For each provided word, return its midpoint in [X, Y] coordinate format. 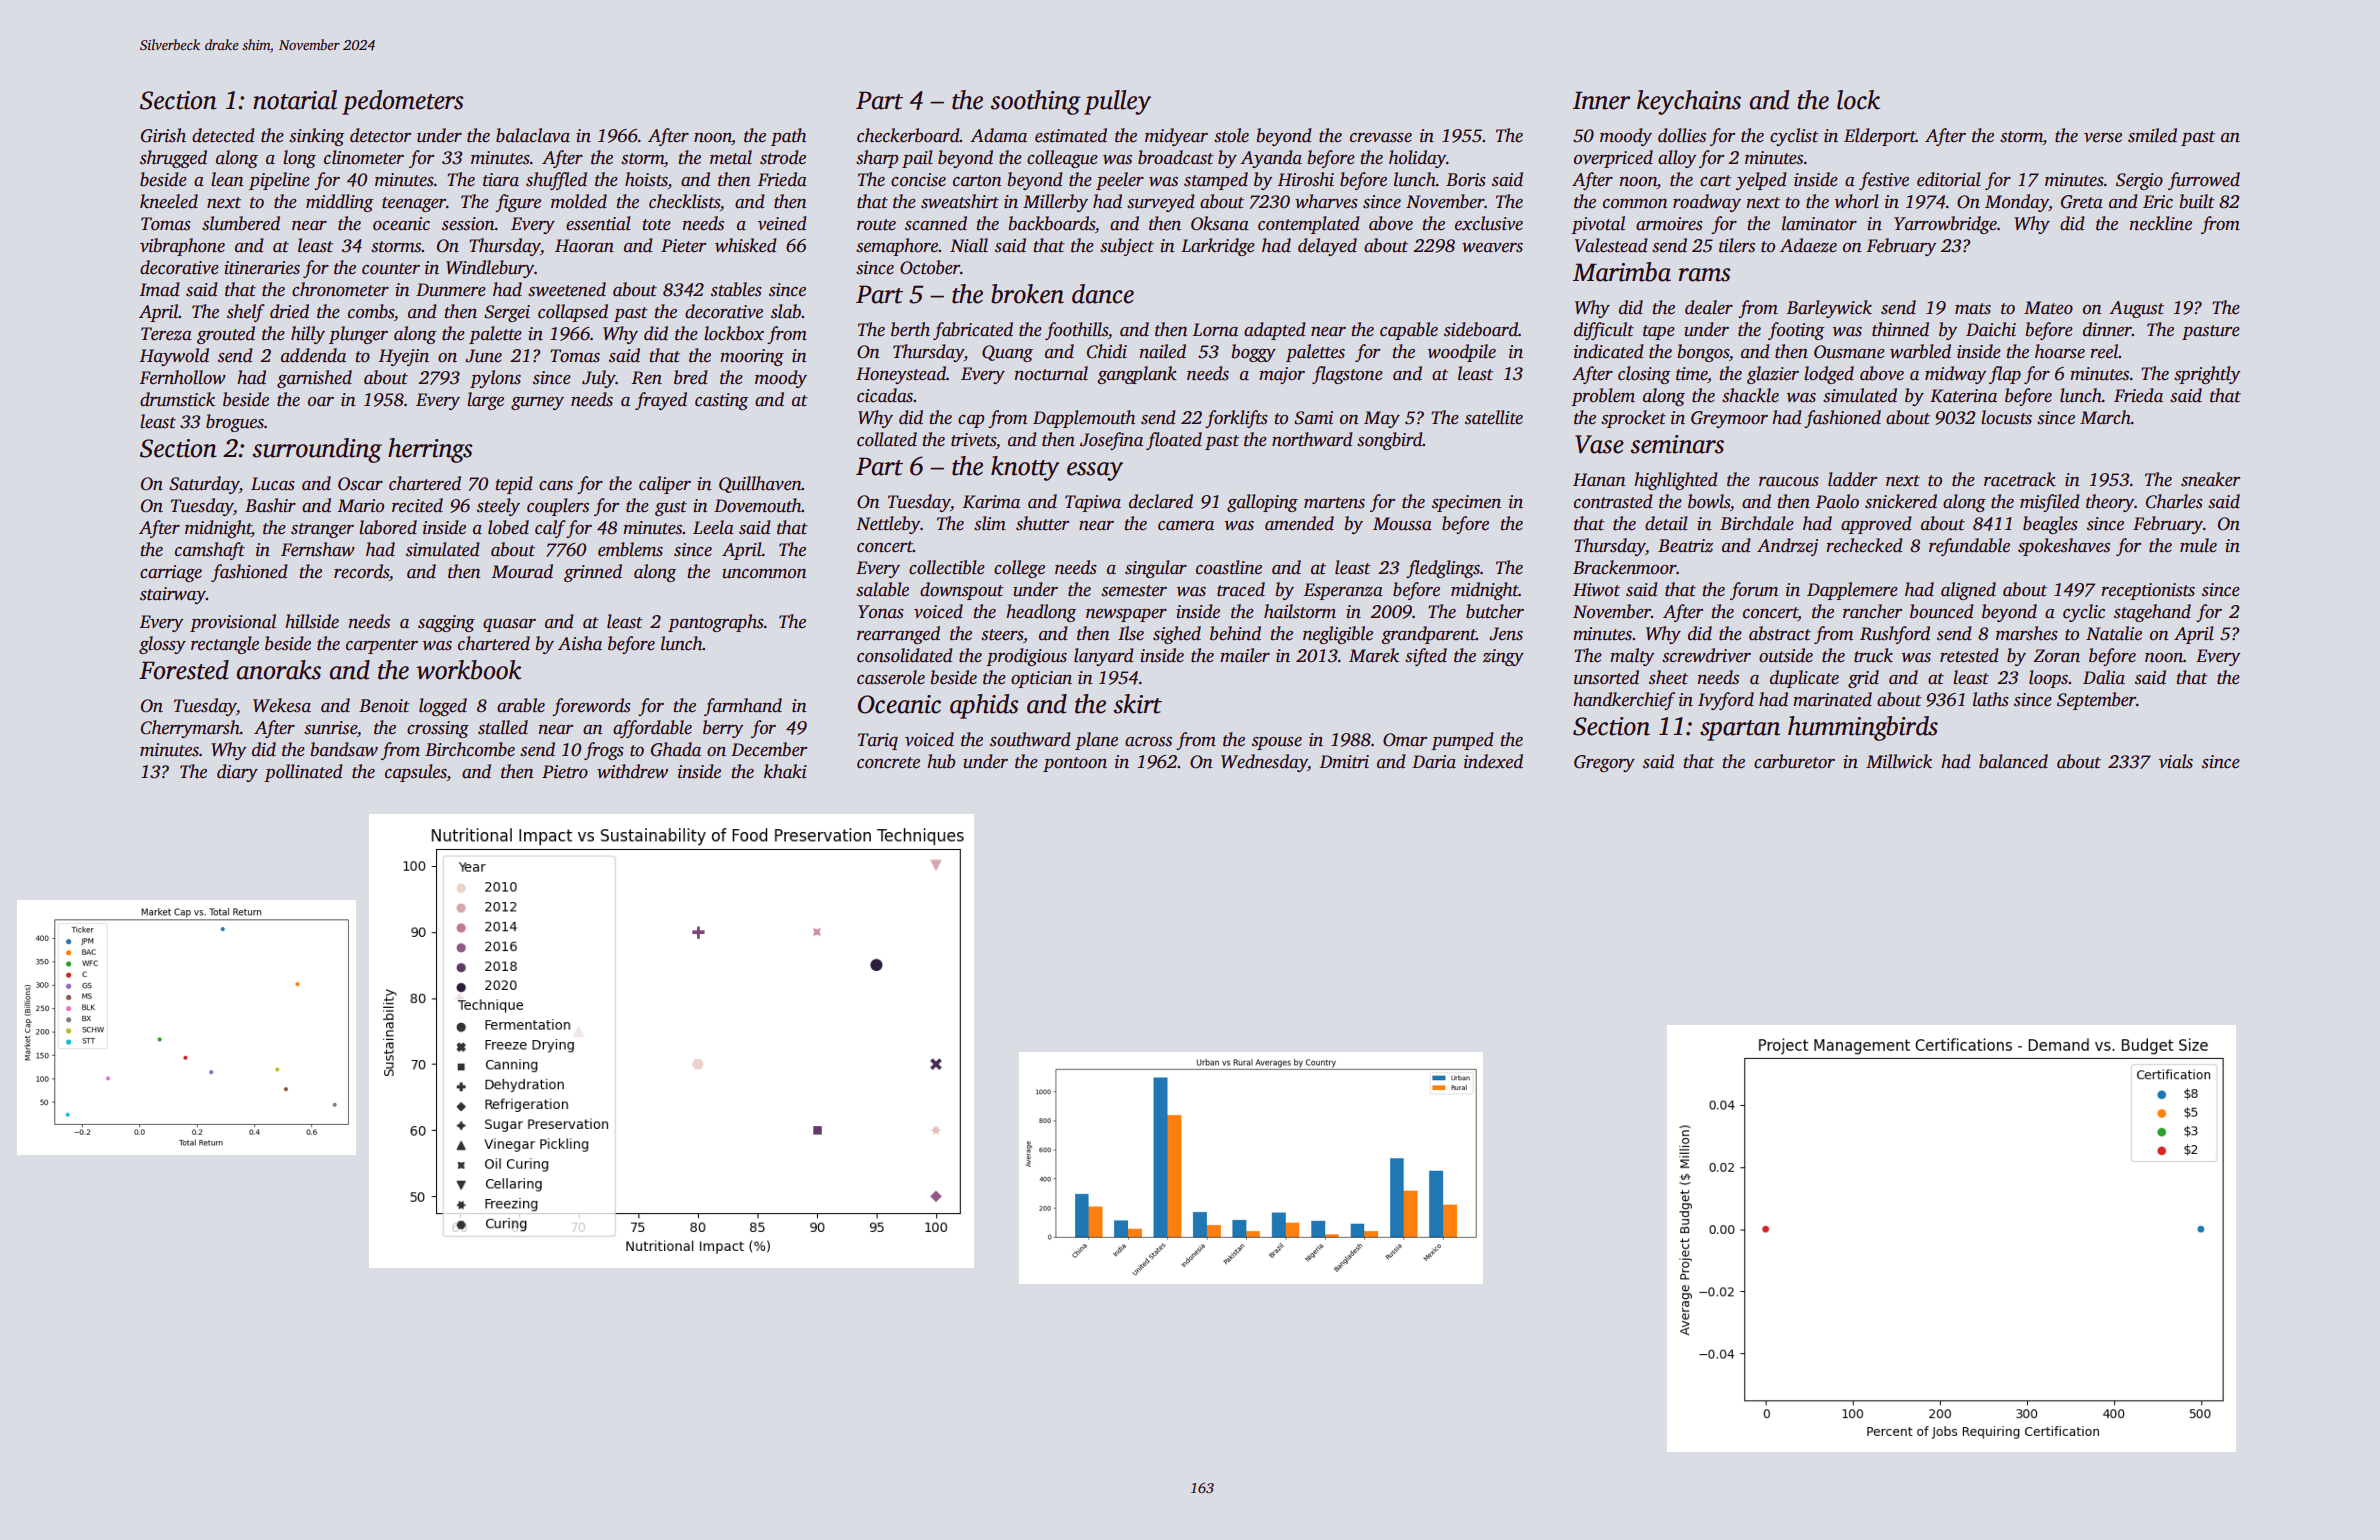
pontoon [1075, 764]
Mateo [2048, 308]
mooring [752, 357]
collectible [947, 567]
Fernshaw [318, 549]
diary [237, 773]
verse [2103, 138]
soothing [1036, 102]
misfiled [2050, 503]
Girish [163, 135]
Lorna [1215, 330]
